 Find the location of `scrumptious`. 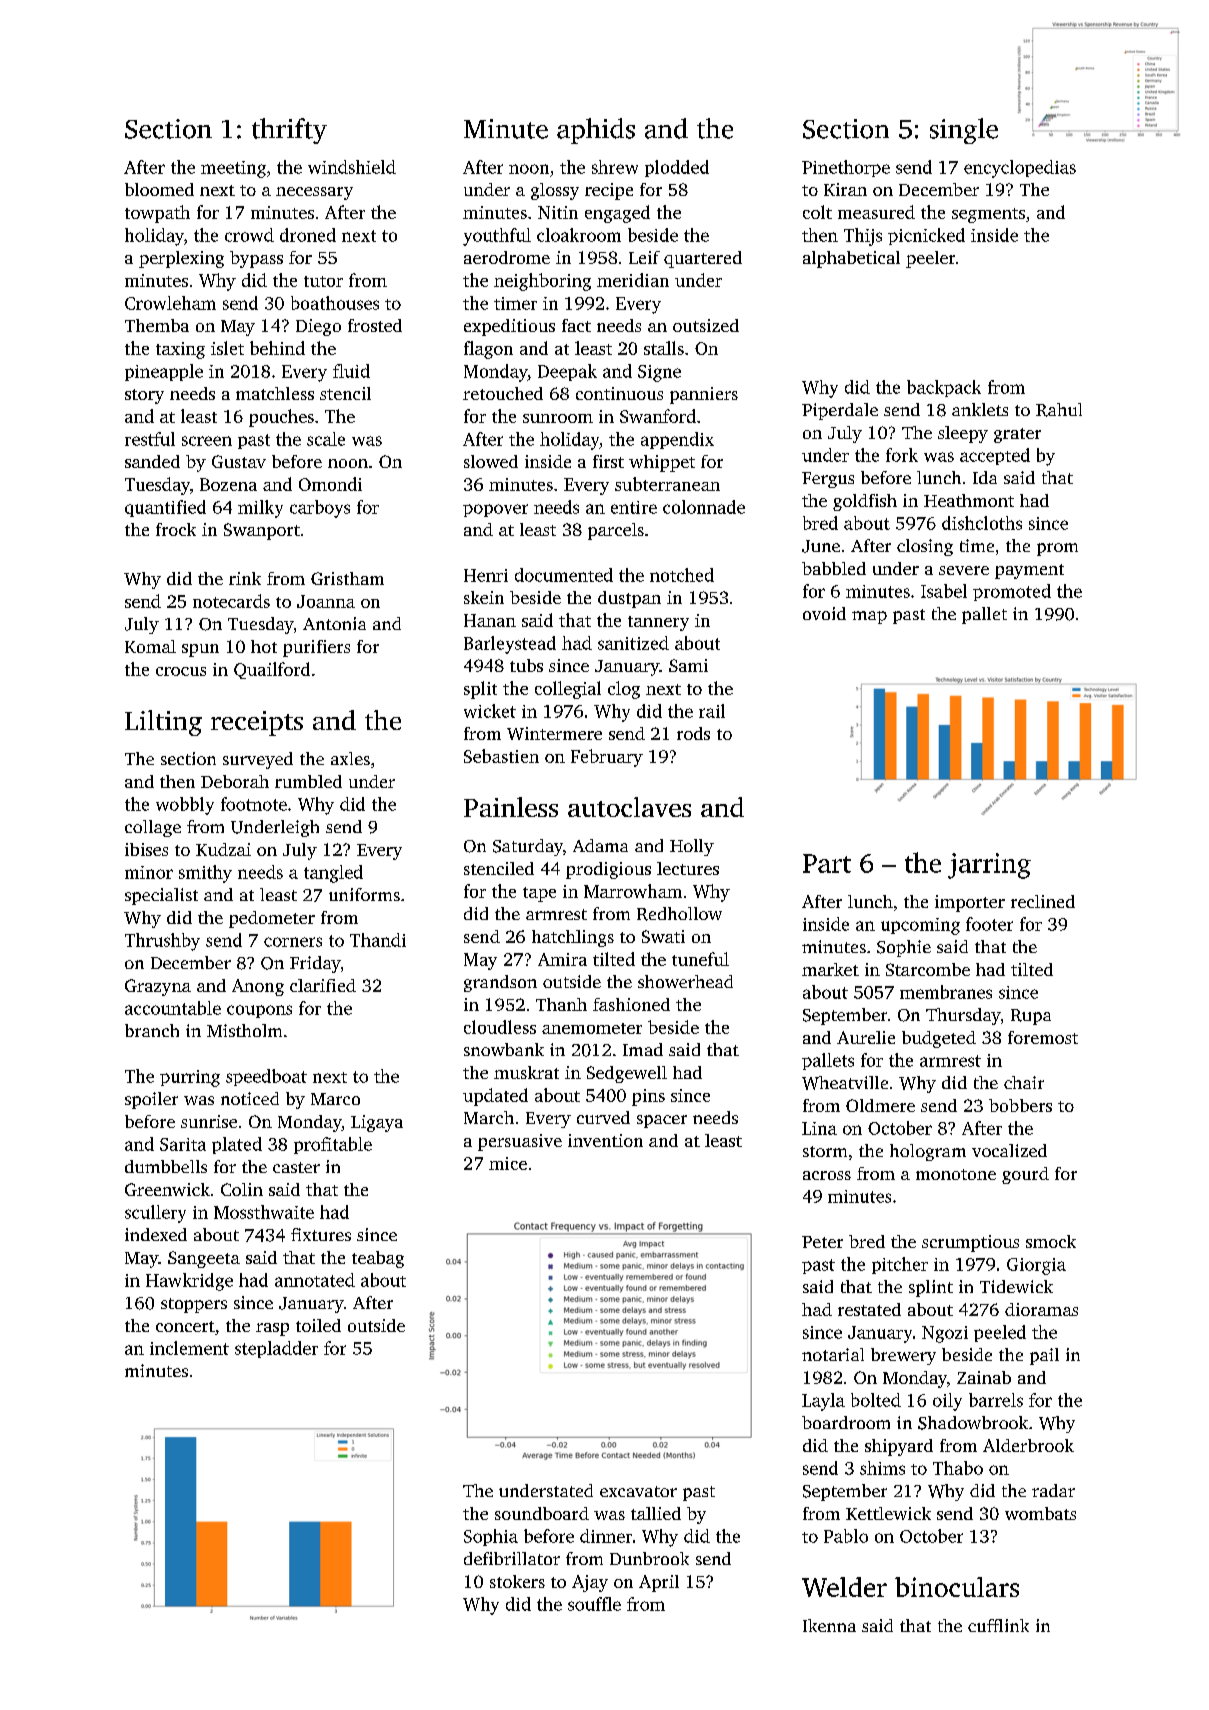

scrumptious is located at coordinates (970, 1243).
